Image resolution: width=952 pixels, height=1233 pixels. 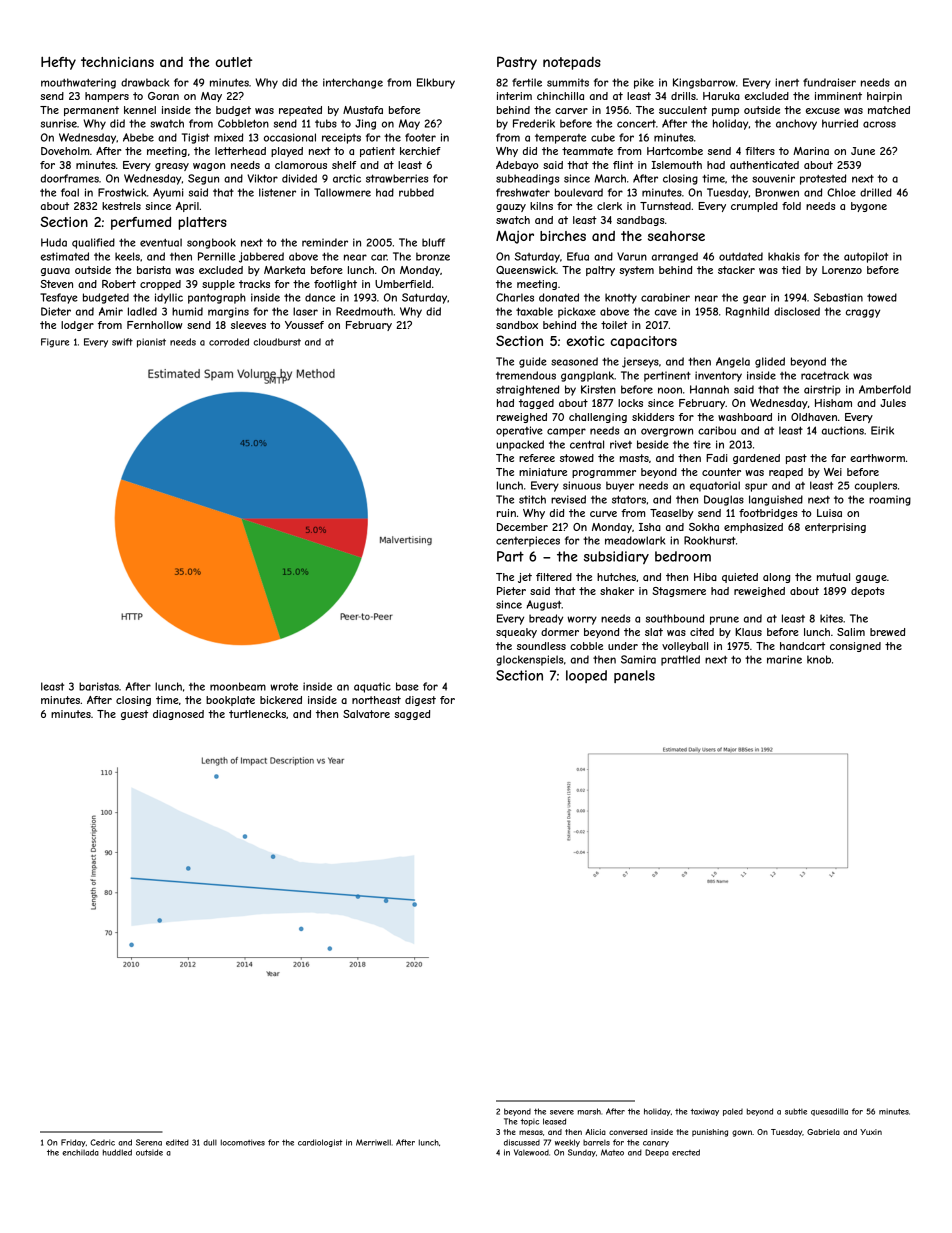 I want to click on pike, so click(x=644, y=83).
